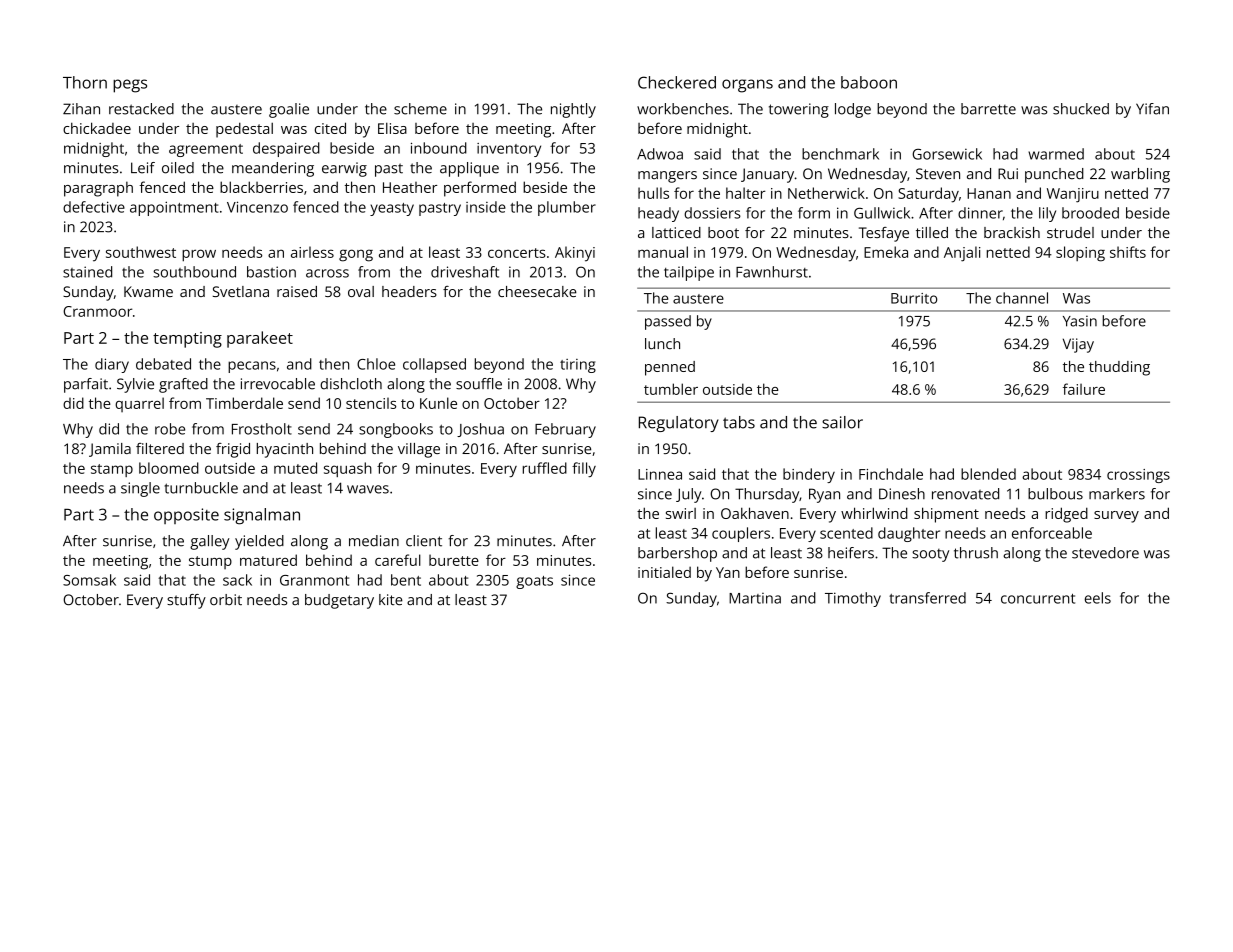 The width and height of the screenshot is (1233, 952). Describe the element at coordinates (86, 385) in the screenshot. I see `parfait` at that location.
